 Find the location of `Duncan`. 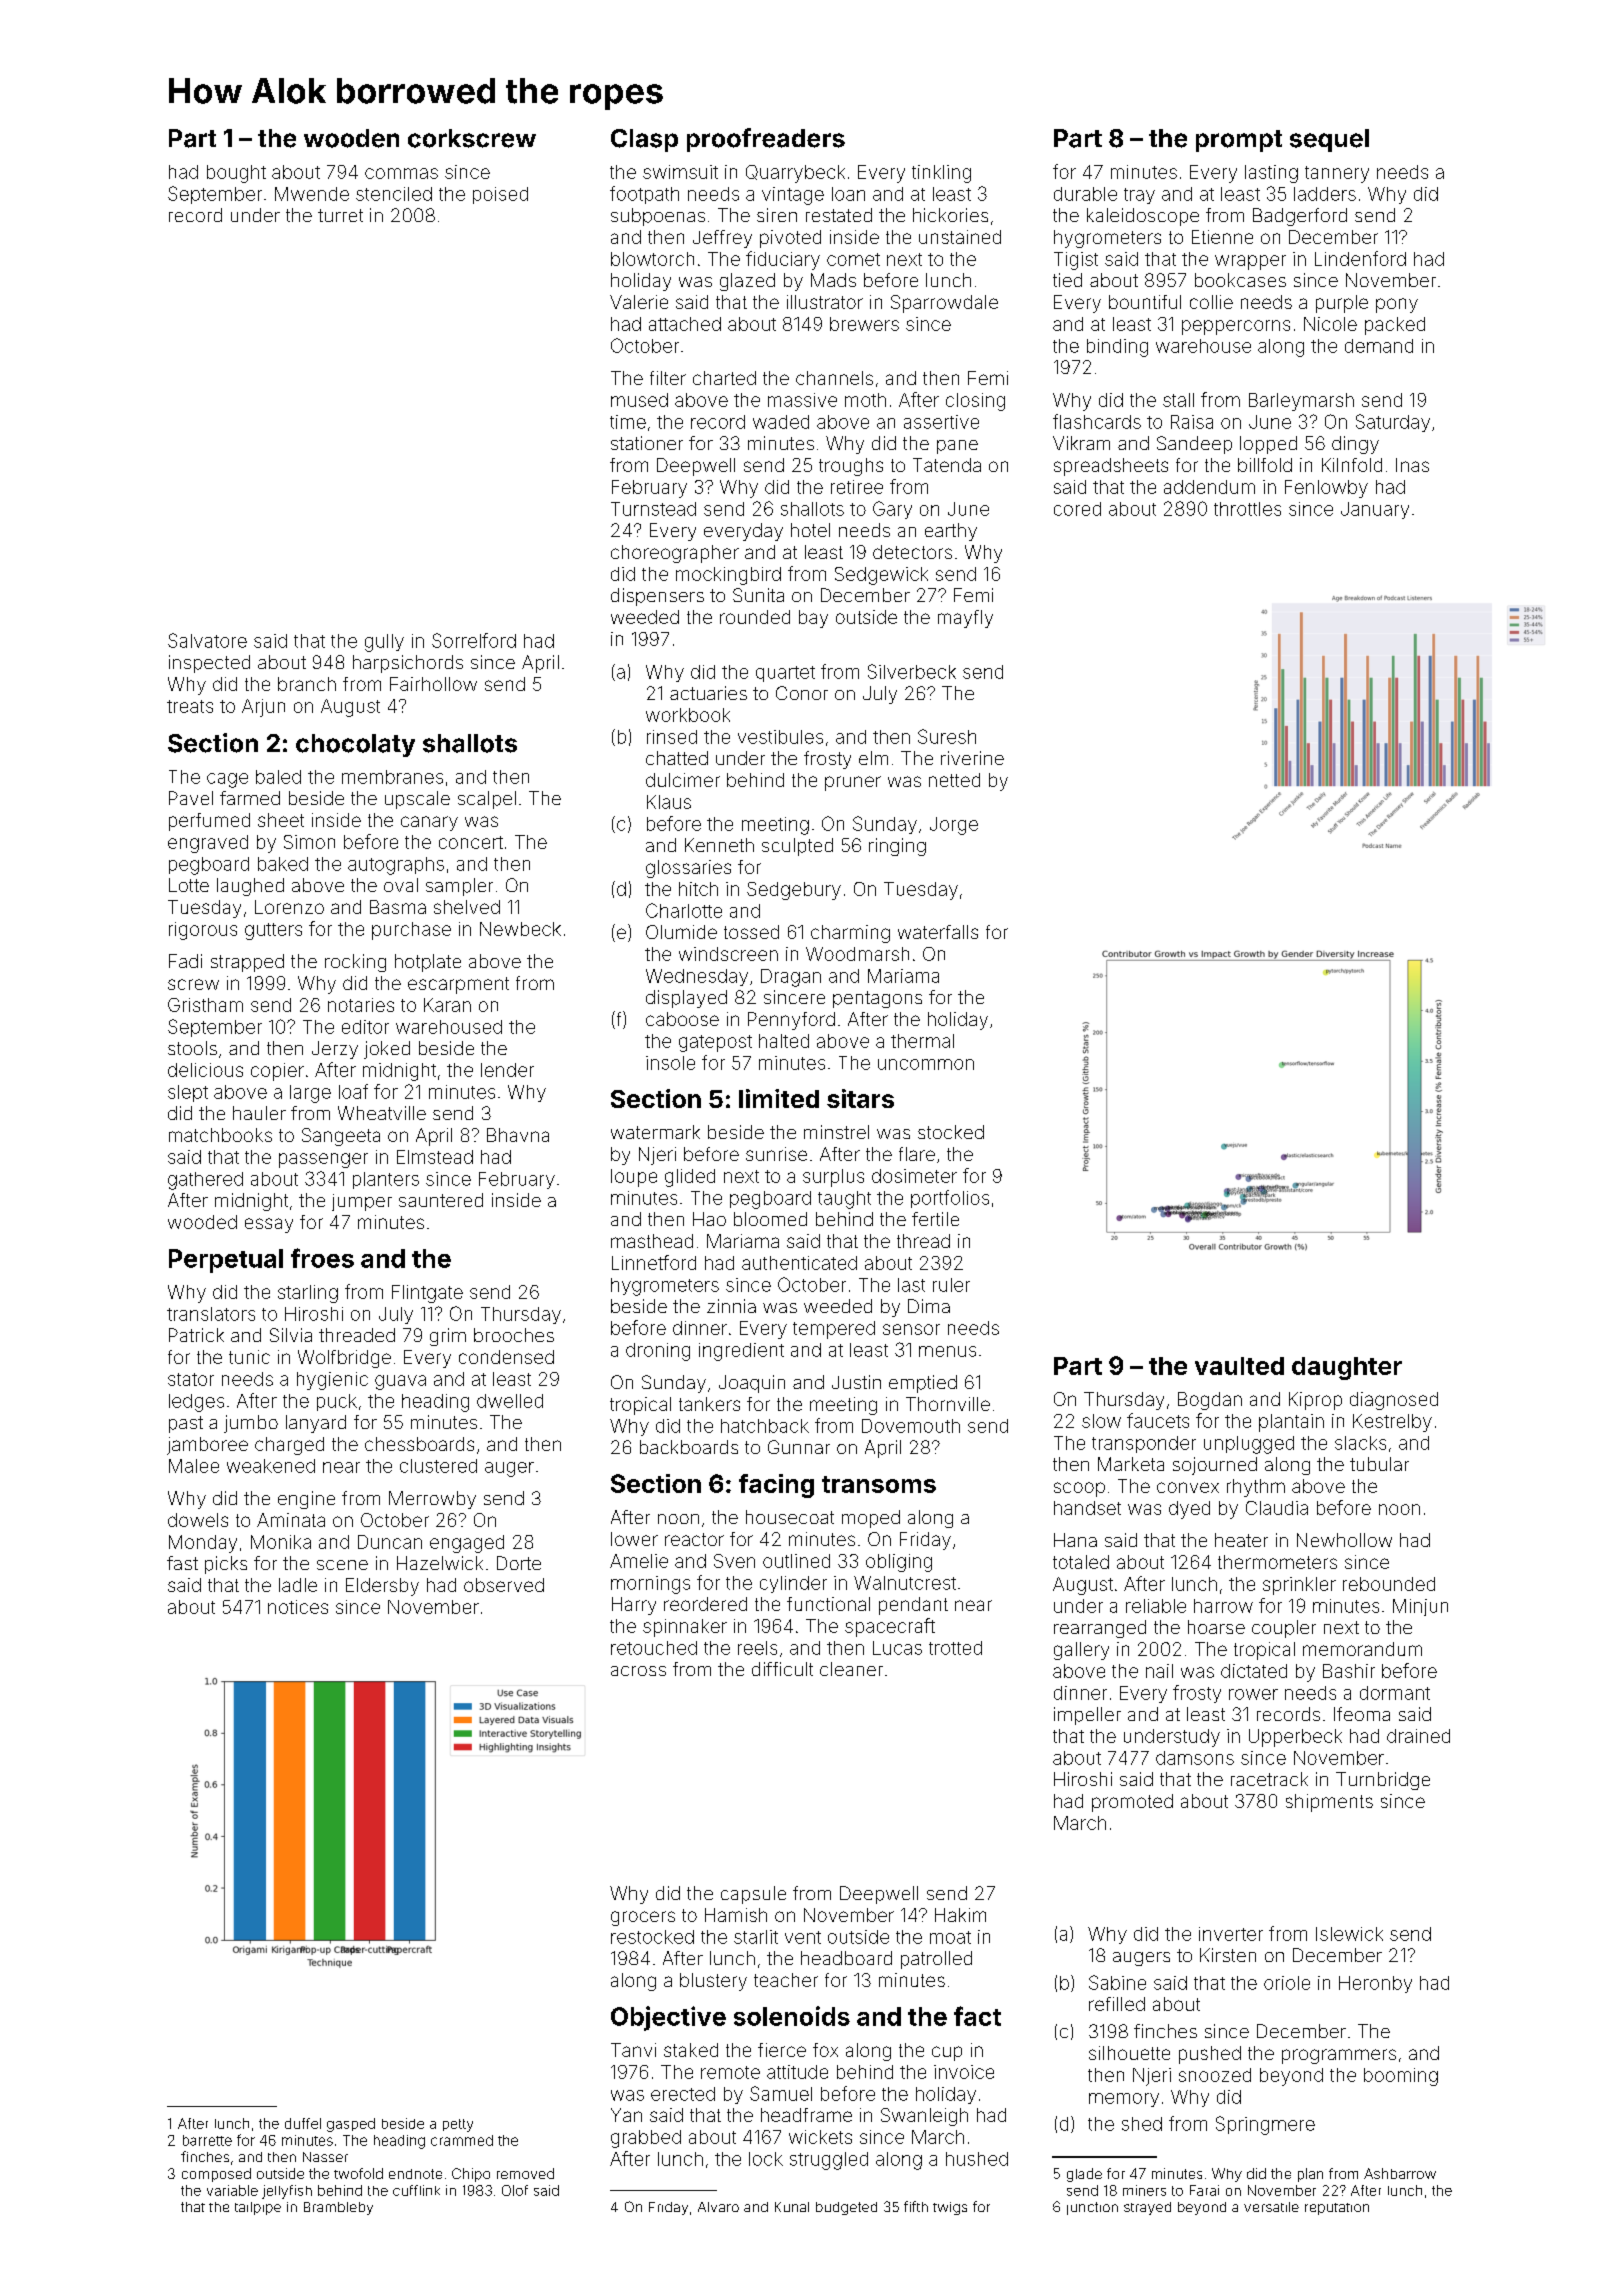

Duncan is located at coordinates (390, 1542).
